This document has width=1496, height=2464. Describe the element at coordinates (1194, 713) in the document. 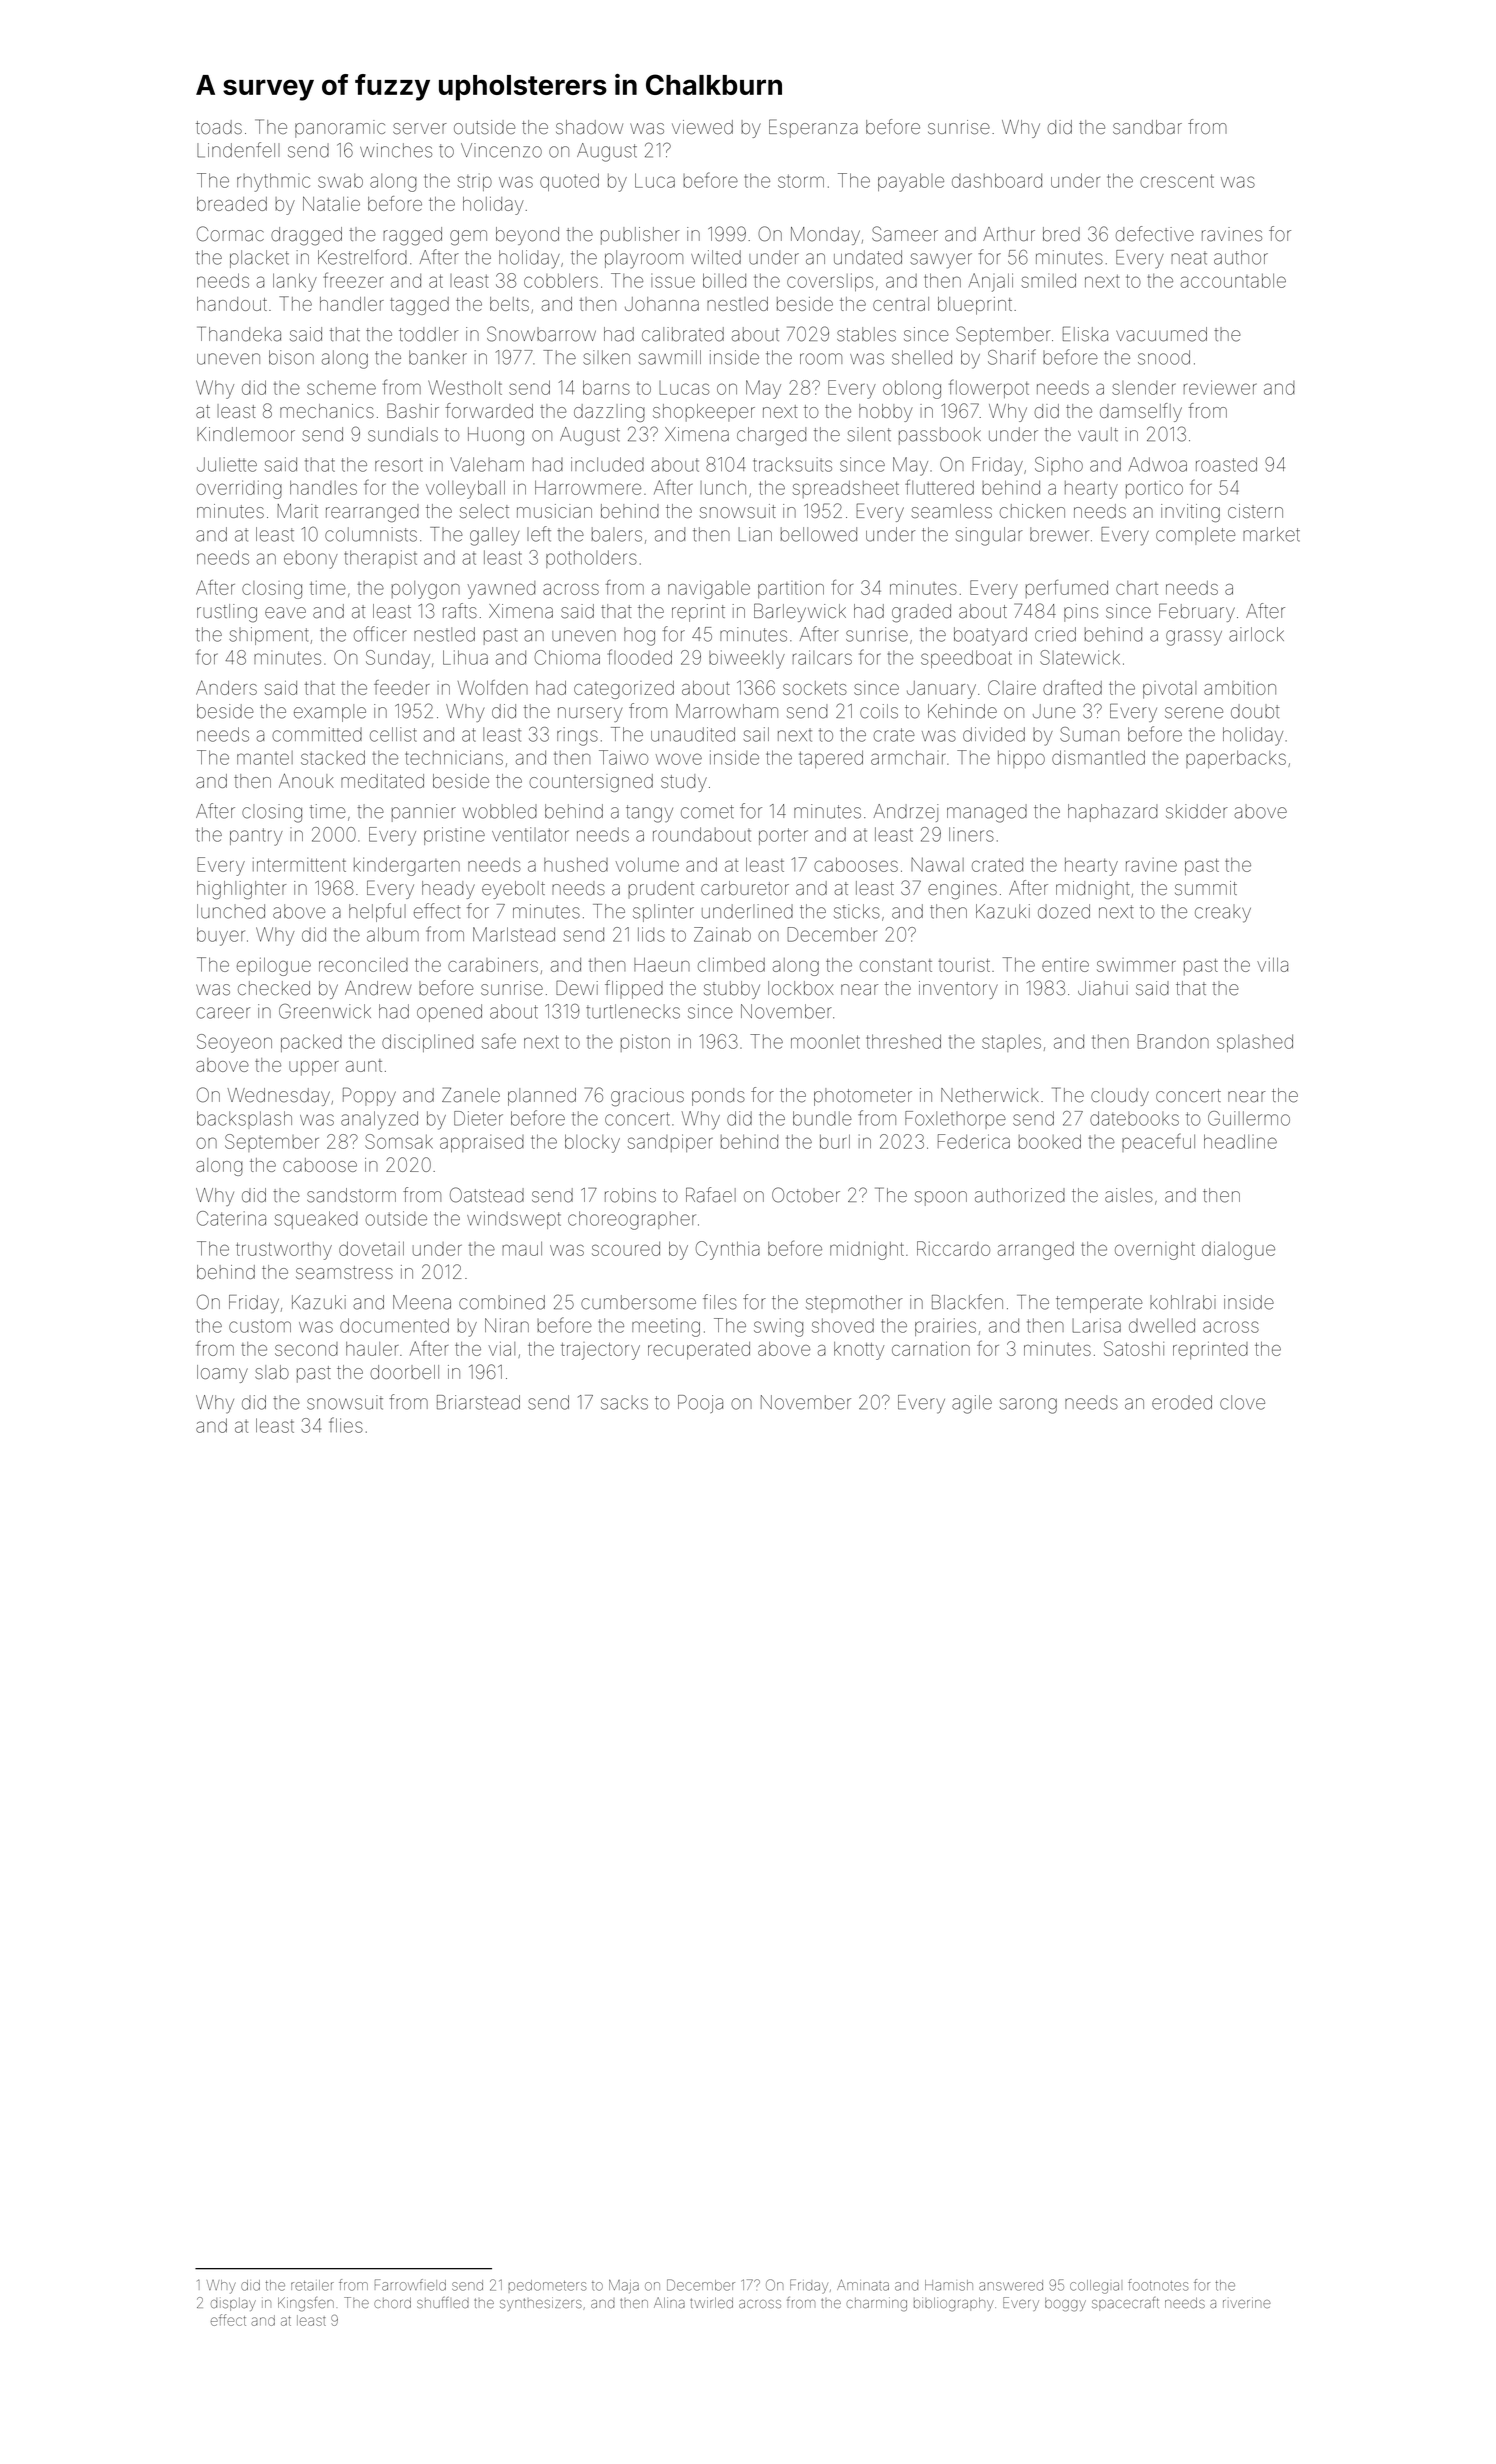

I see `serene` at that location.
